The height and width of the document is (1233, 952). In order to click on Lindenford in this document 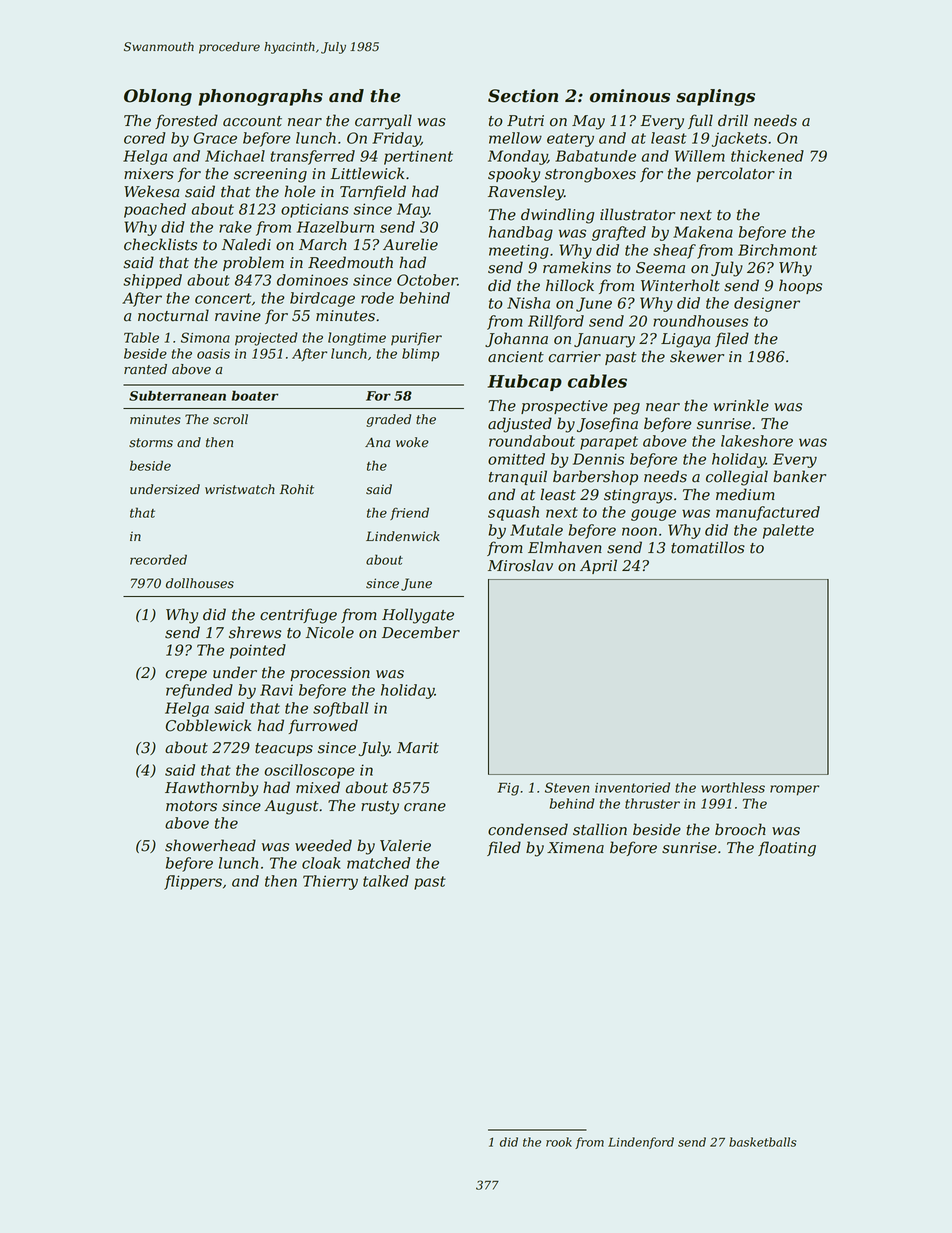, I will do `click(641, 1143)`.
